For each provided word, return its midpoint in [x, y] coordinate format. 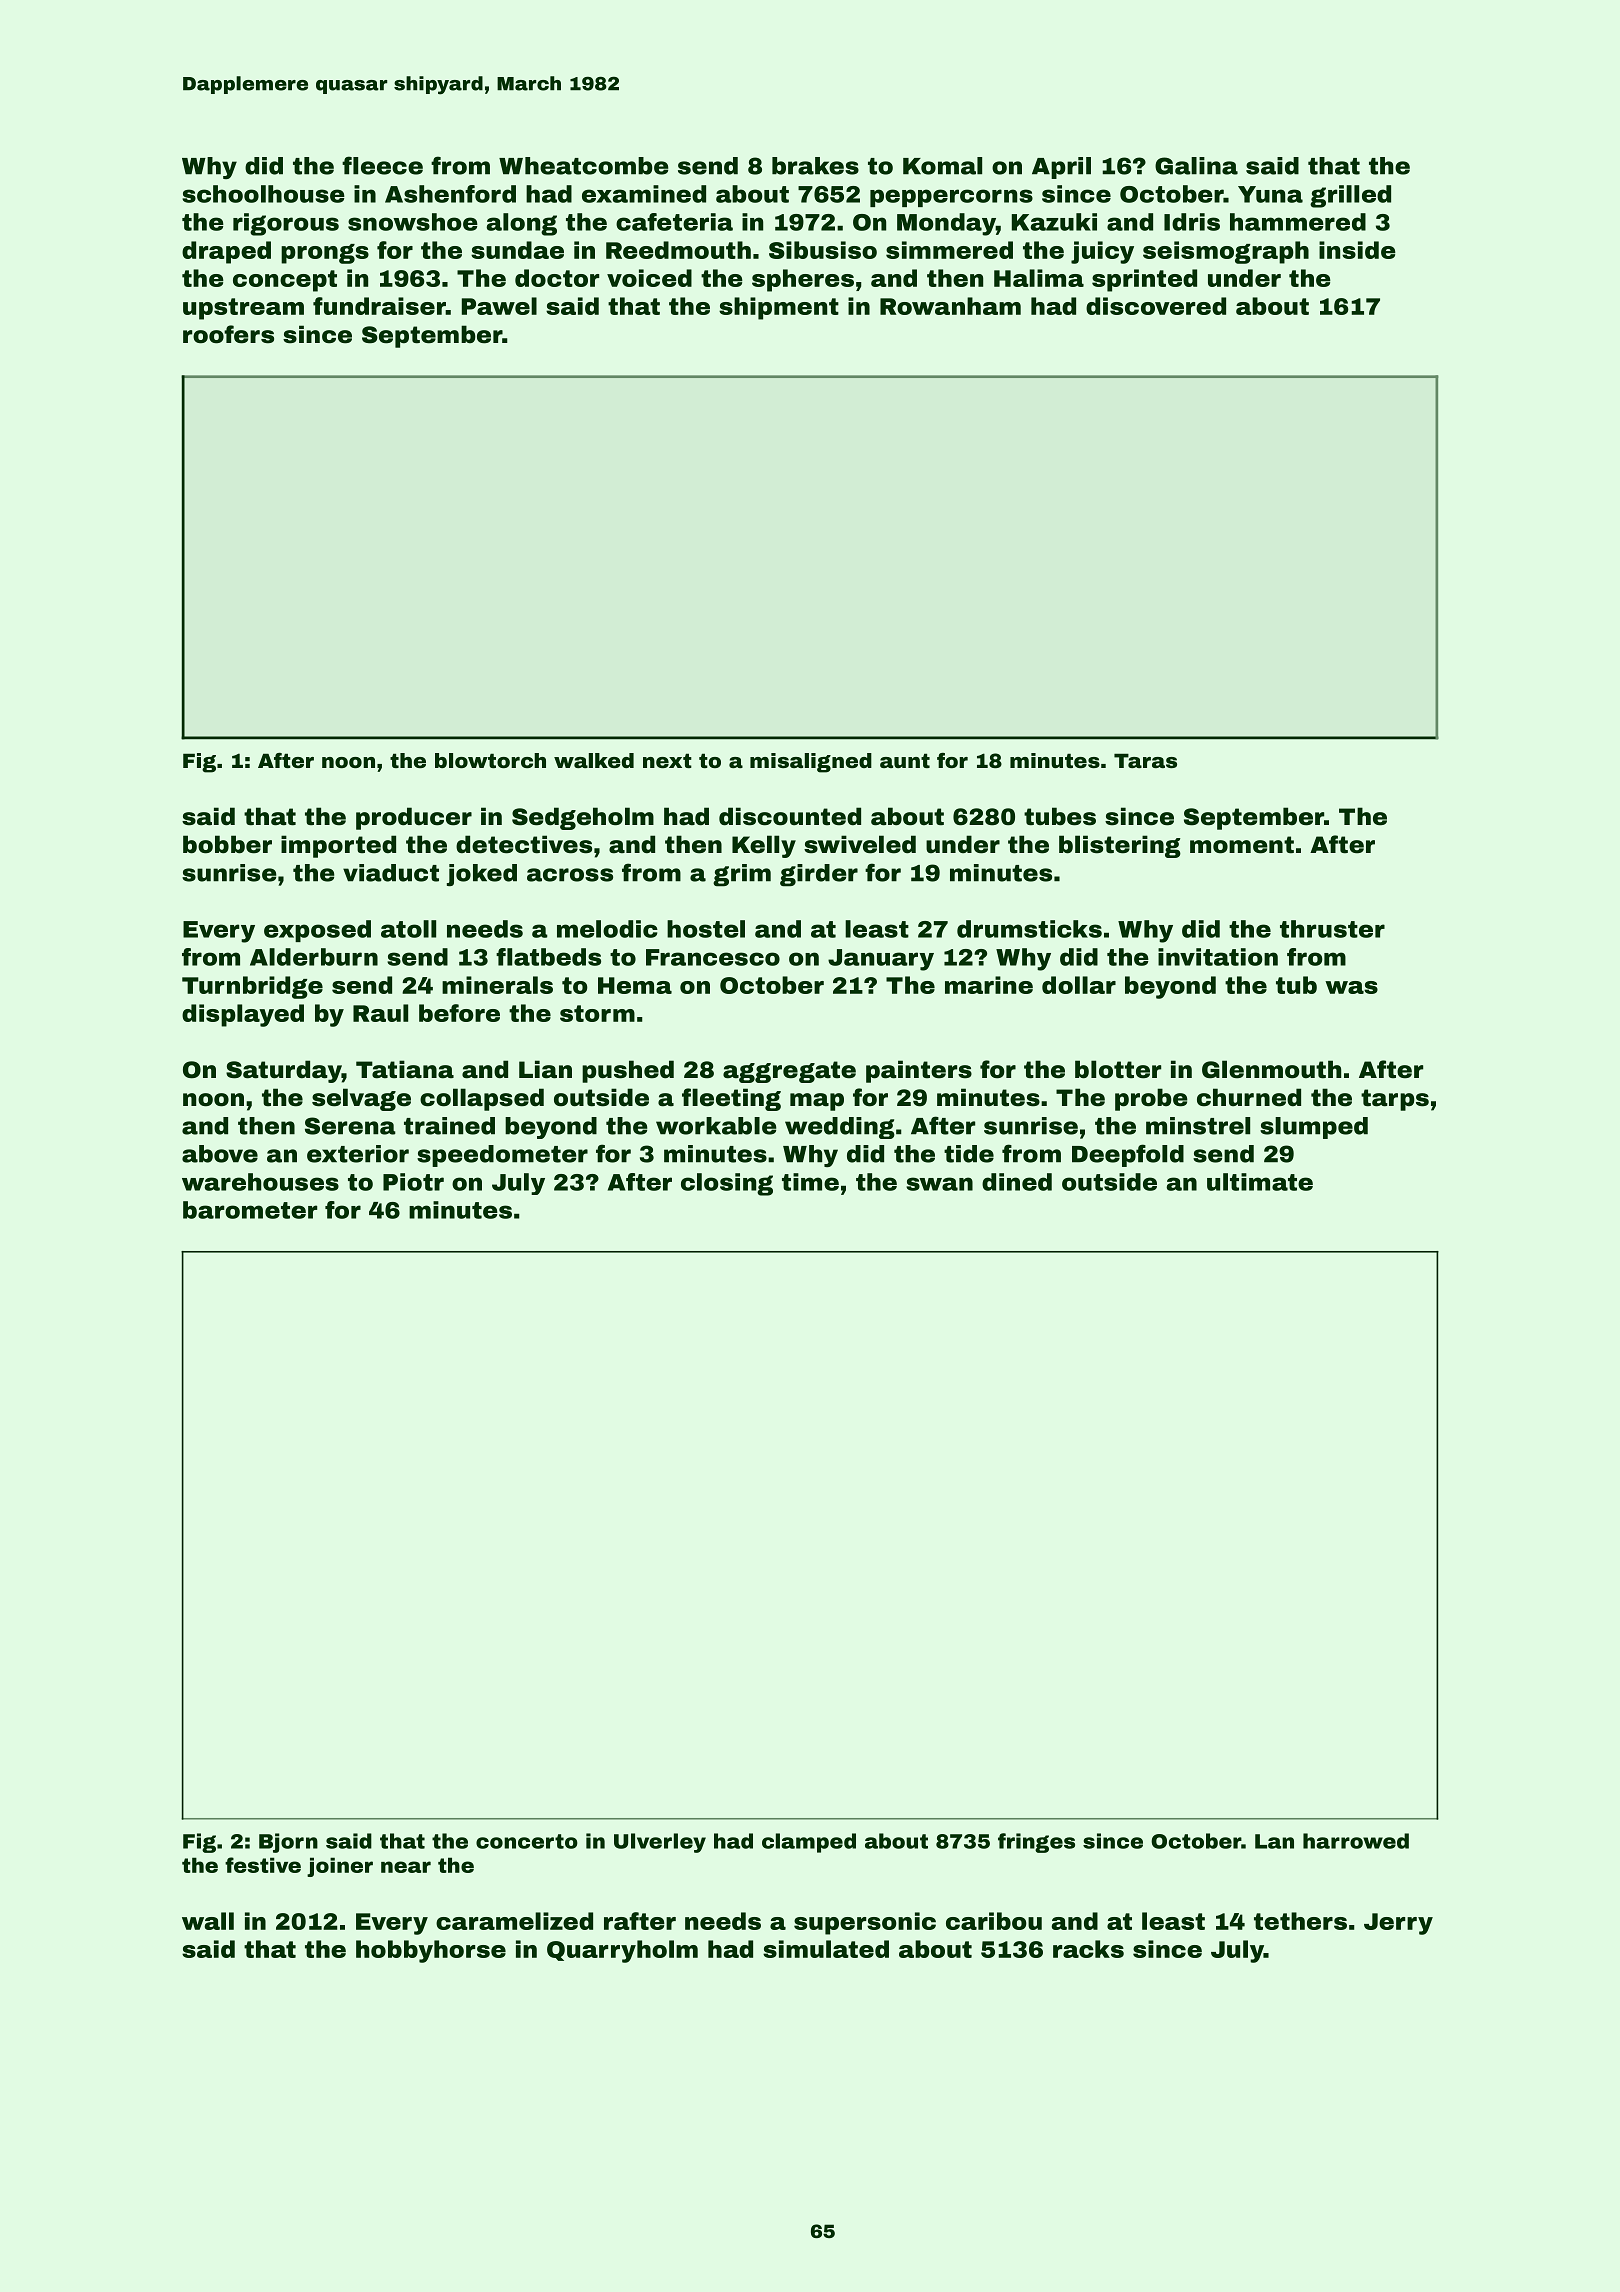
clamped [809, 1843]
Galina [1196, 166]
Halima [1039, 278]
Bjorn [288, 1843]
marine [989, 985]
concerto [527, 1841]
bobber [227, 844]
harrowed [1356, 1841]
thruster [1332, 929]
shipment [779, 308]
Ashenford [450, 194]
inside [1357, 250]
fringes [1036, 1843]
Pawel [499, 306]
